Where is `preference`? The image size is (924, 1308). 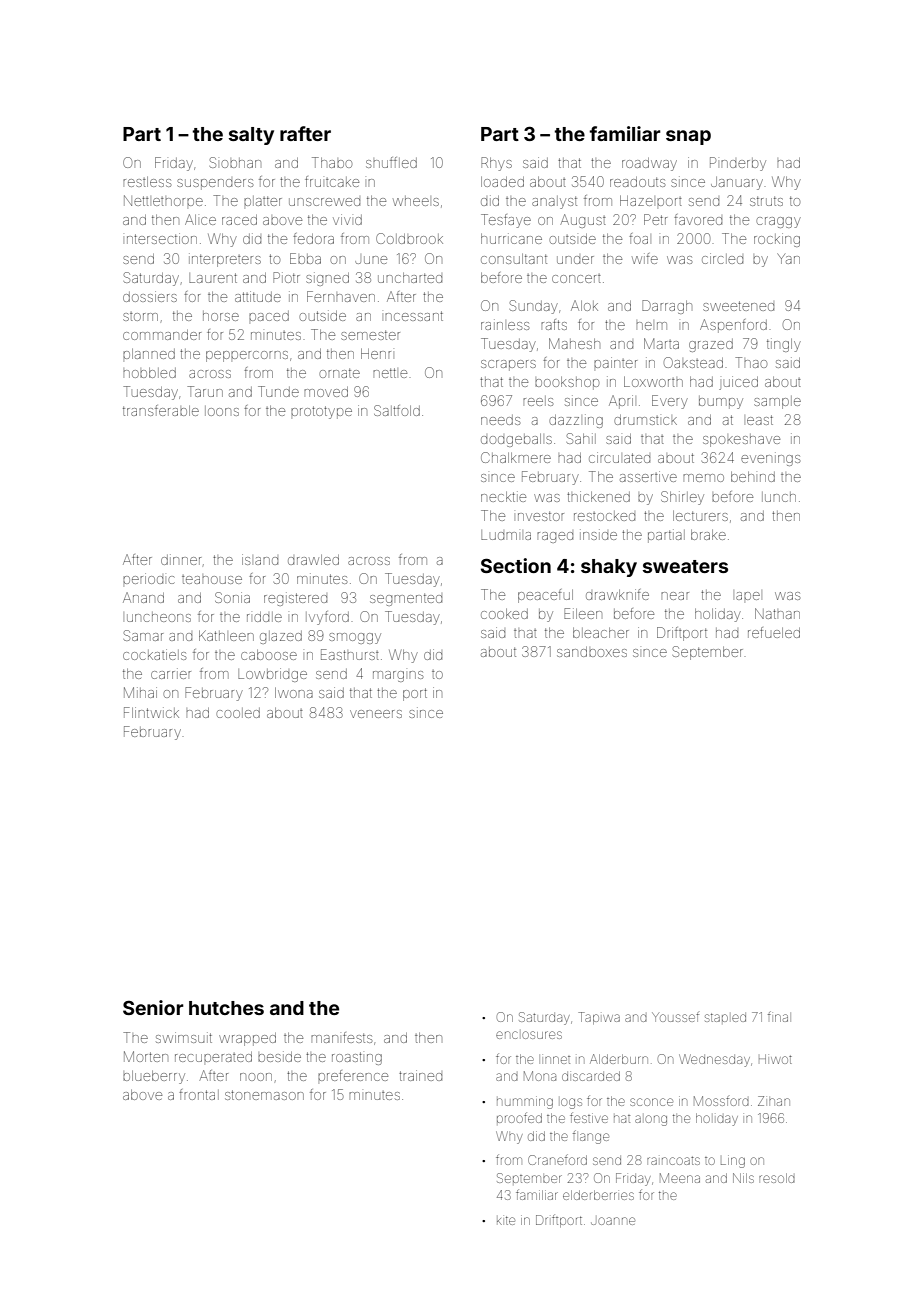
preference is located at coordinates (353, 1075).
